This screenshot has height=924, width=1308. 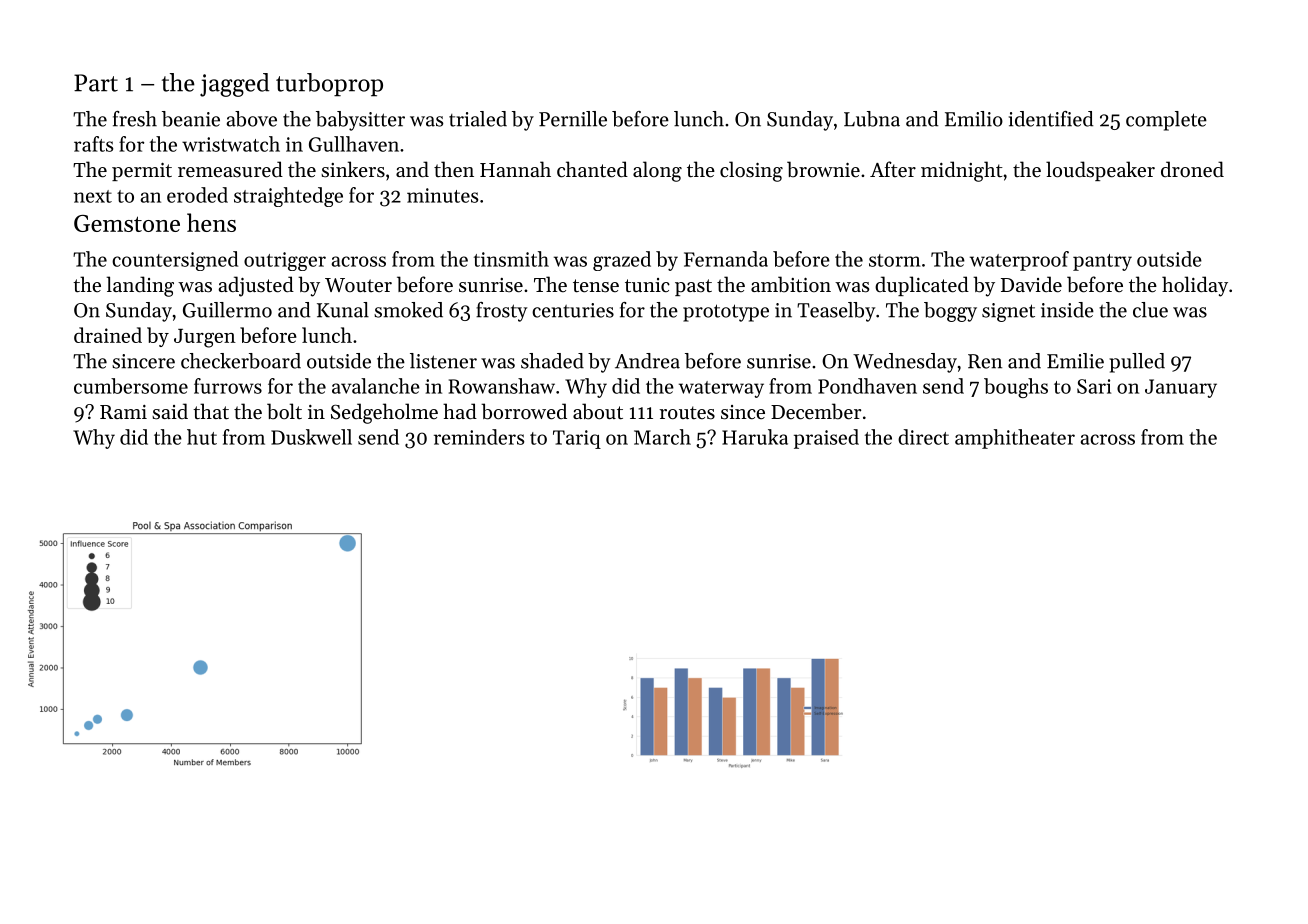 What do you see at coordinates (311, 437) in the screenshot?
I see `Duskwell` at bounding box center [311, 437].
